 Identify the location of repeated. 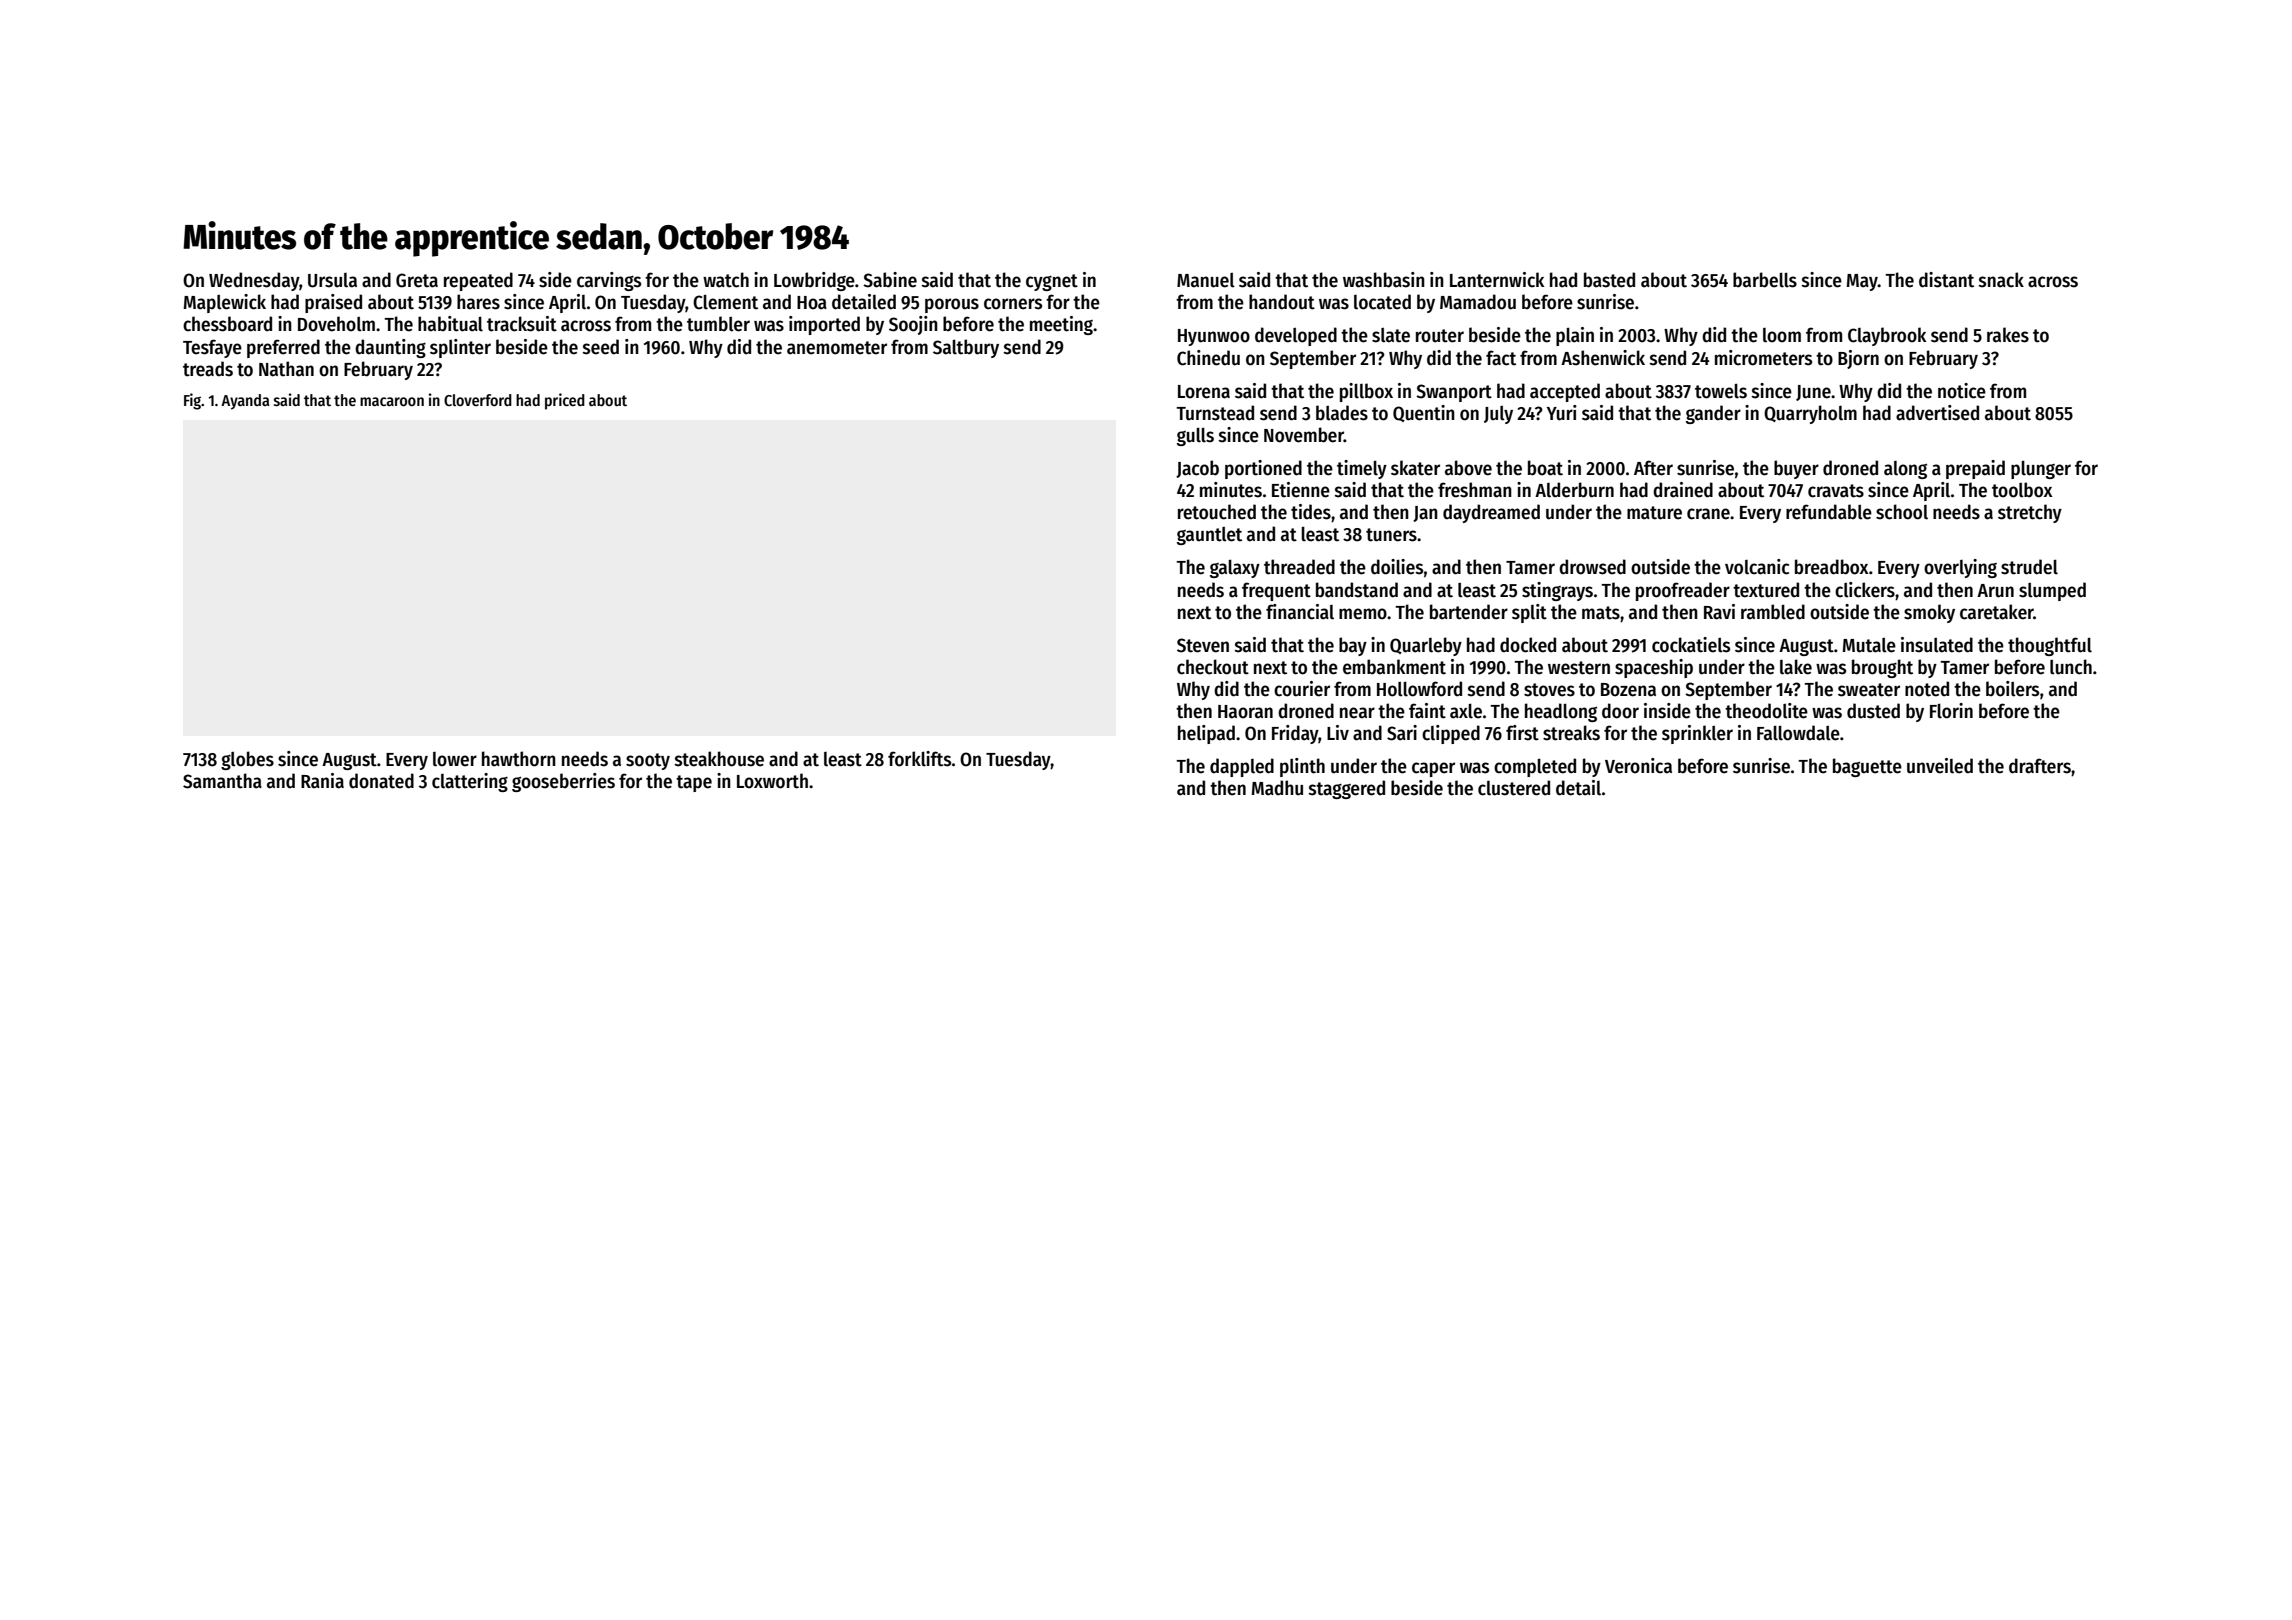
(478, 281).
